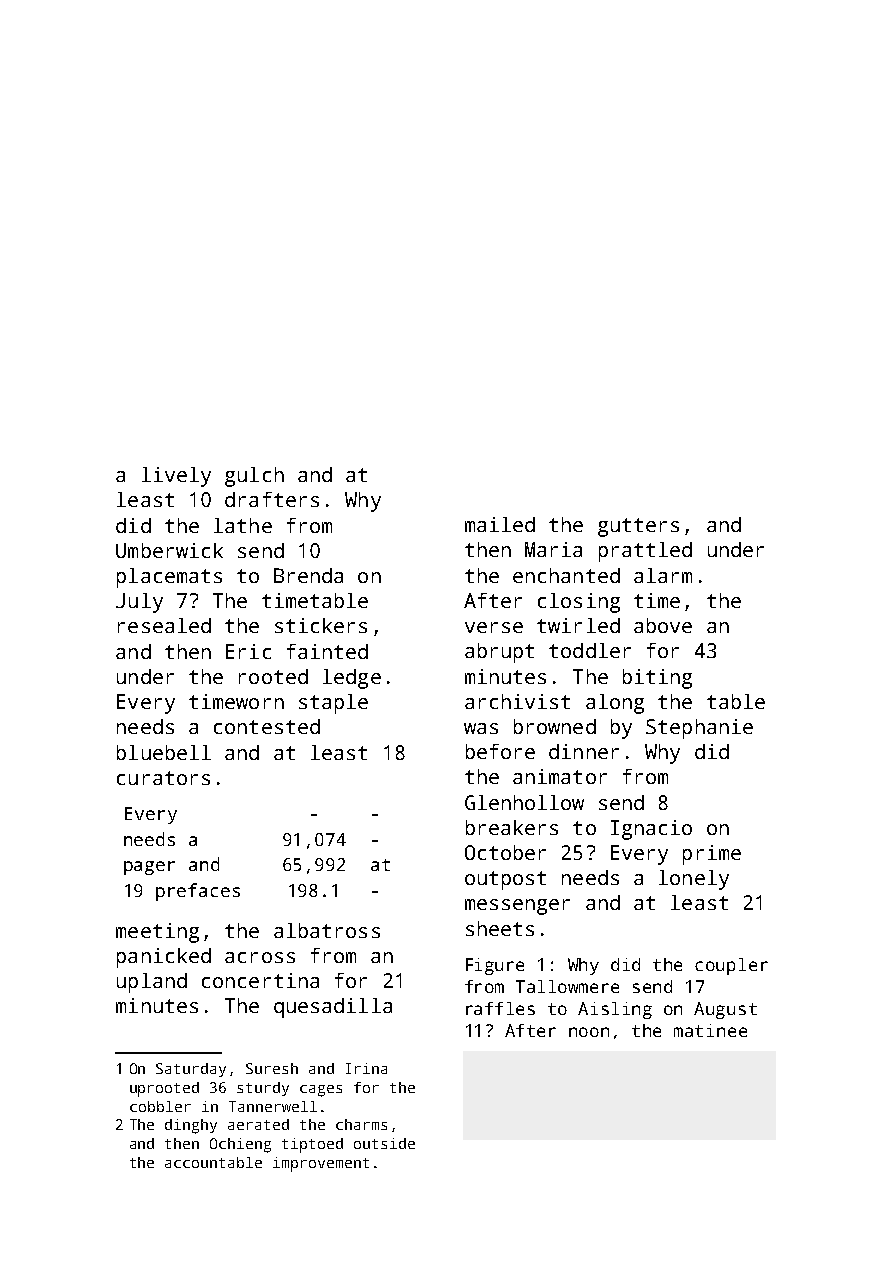 The image size is (891, 1264). What do you see at coordinates (152, 983) in the screenshot?
I see `upland` at bounding box center [152, 983].
